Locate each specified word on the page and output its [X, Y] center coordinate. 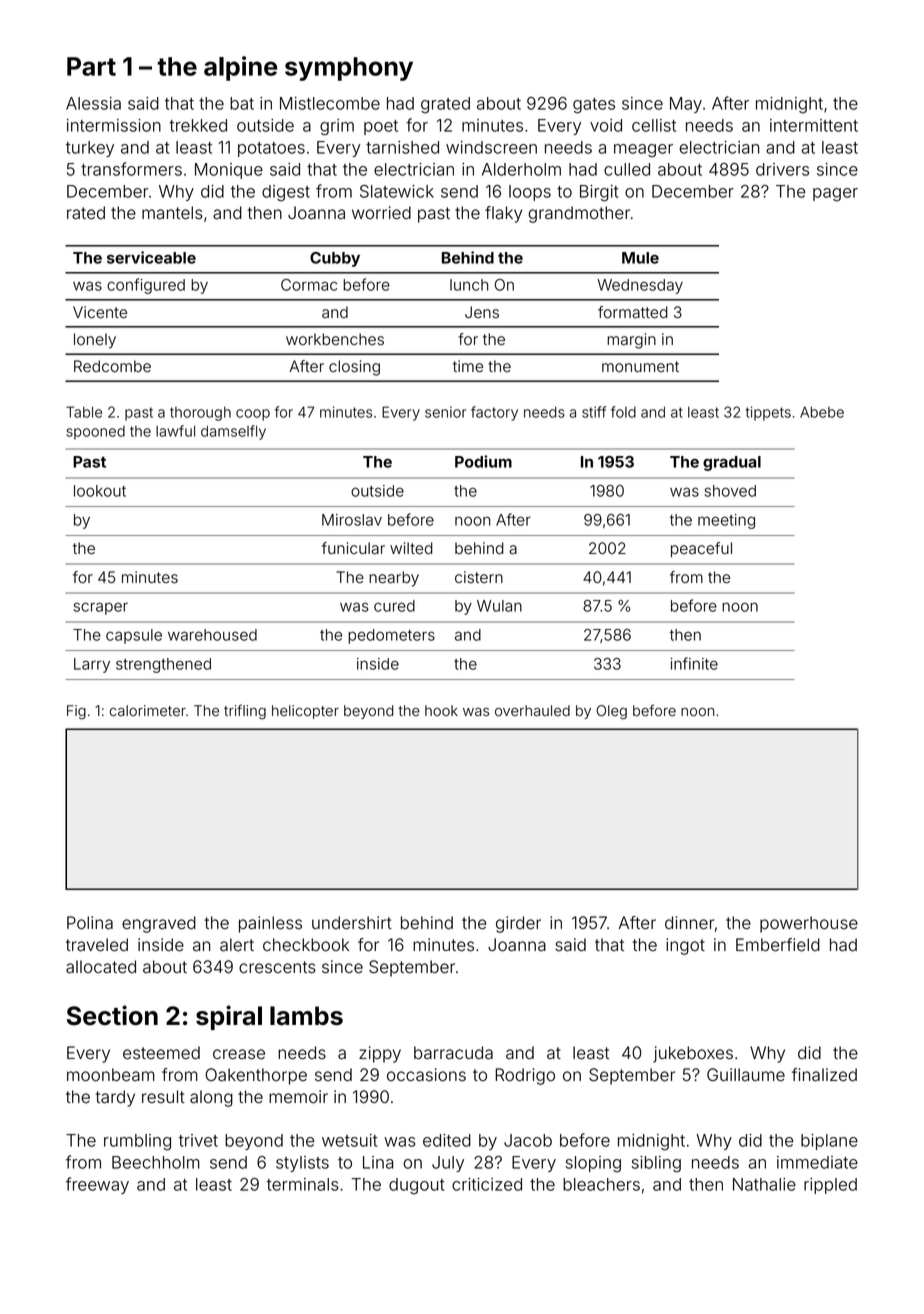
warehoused [212, 635]
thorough [200, 414]
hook [441, 710]
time [468, 366]
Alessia [93, 103]
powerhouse [809, 924]
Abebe [822, 412]
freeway [97, 1185]
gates [594, 106]
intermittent [814, 125]
